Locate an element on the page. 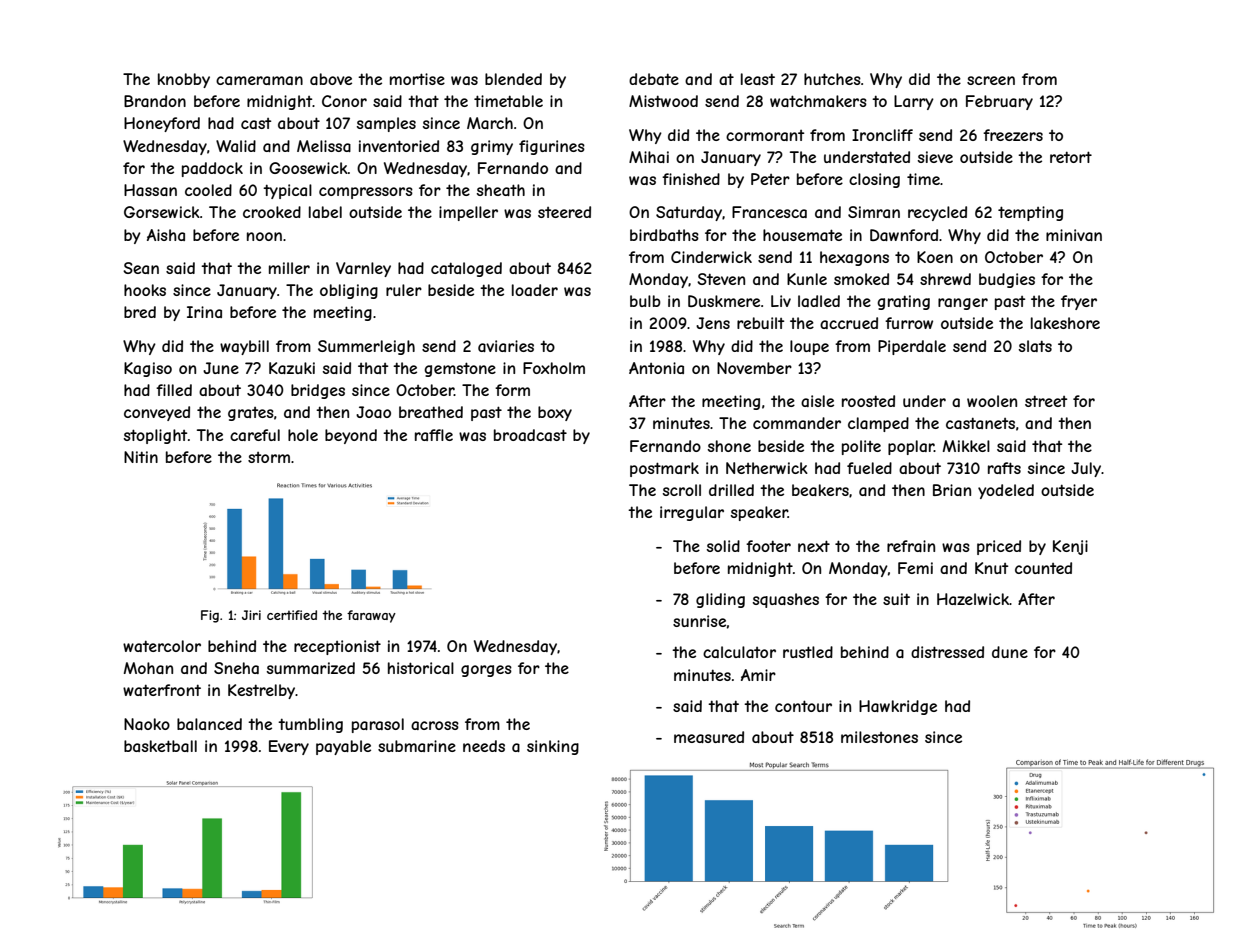 The image size is (1233, 952). above is located at coordinates (331, 79).
